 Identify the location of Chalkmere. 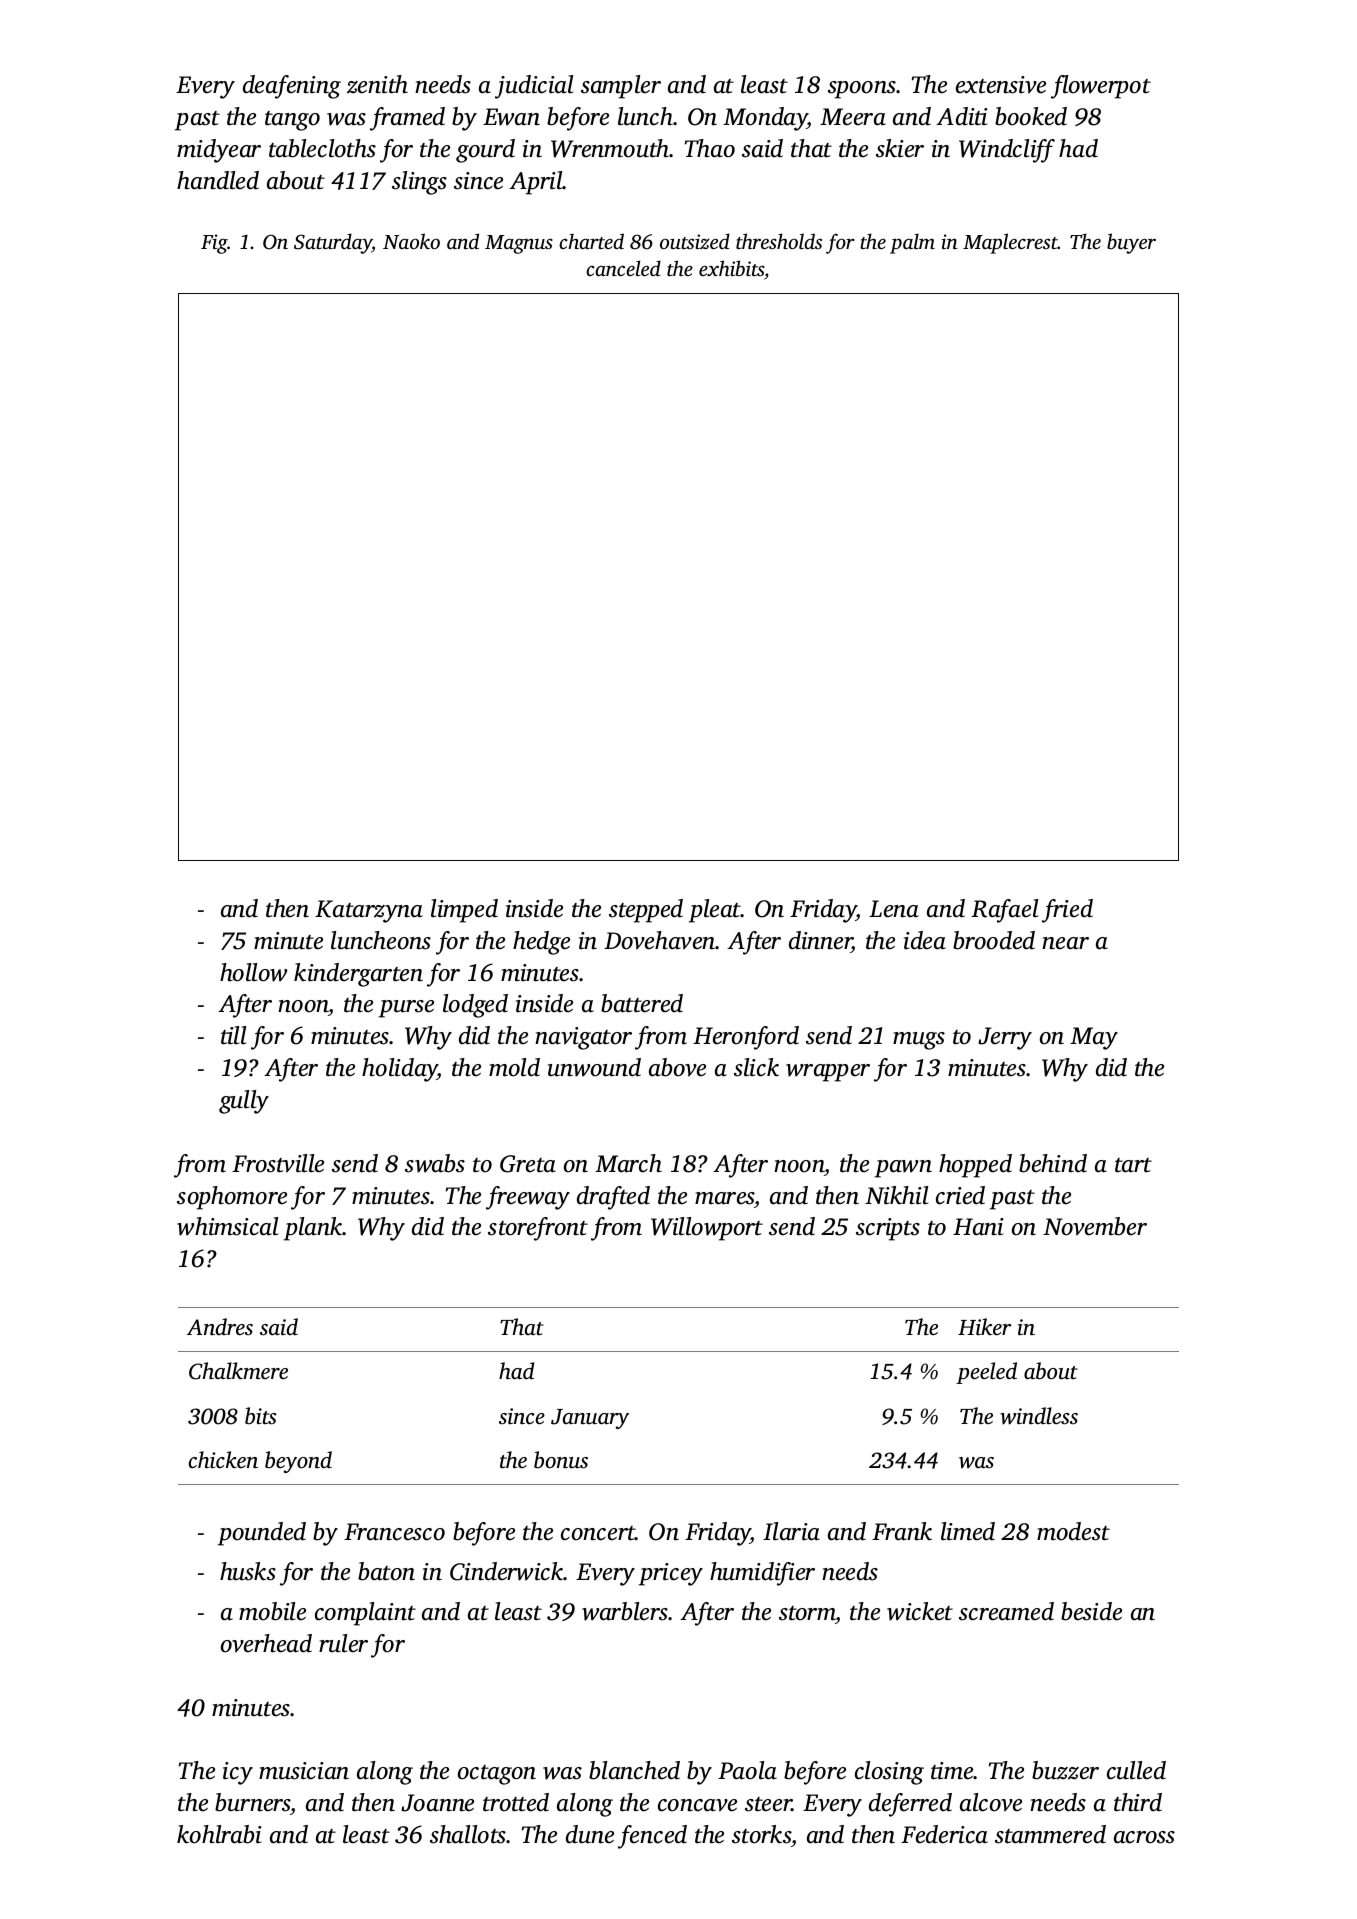
(238, 1371).
